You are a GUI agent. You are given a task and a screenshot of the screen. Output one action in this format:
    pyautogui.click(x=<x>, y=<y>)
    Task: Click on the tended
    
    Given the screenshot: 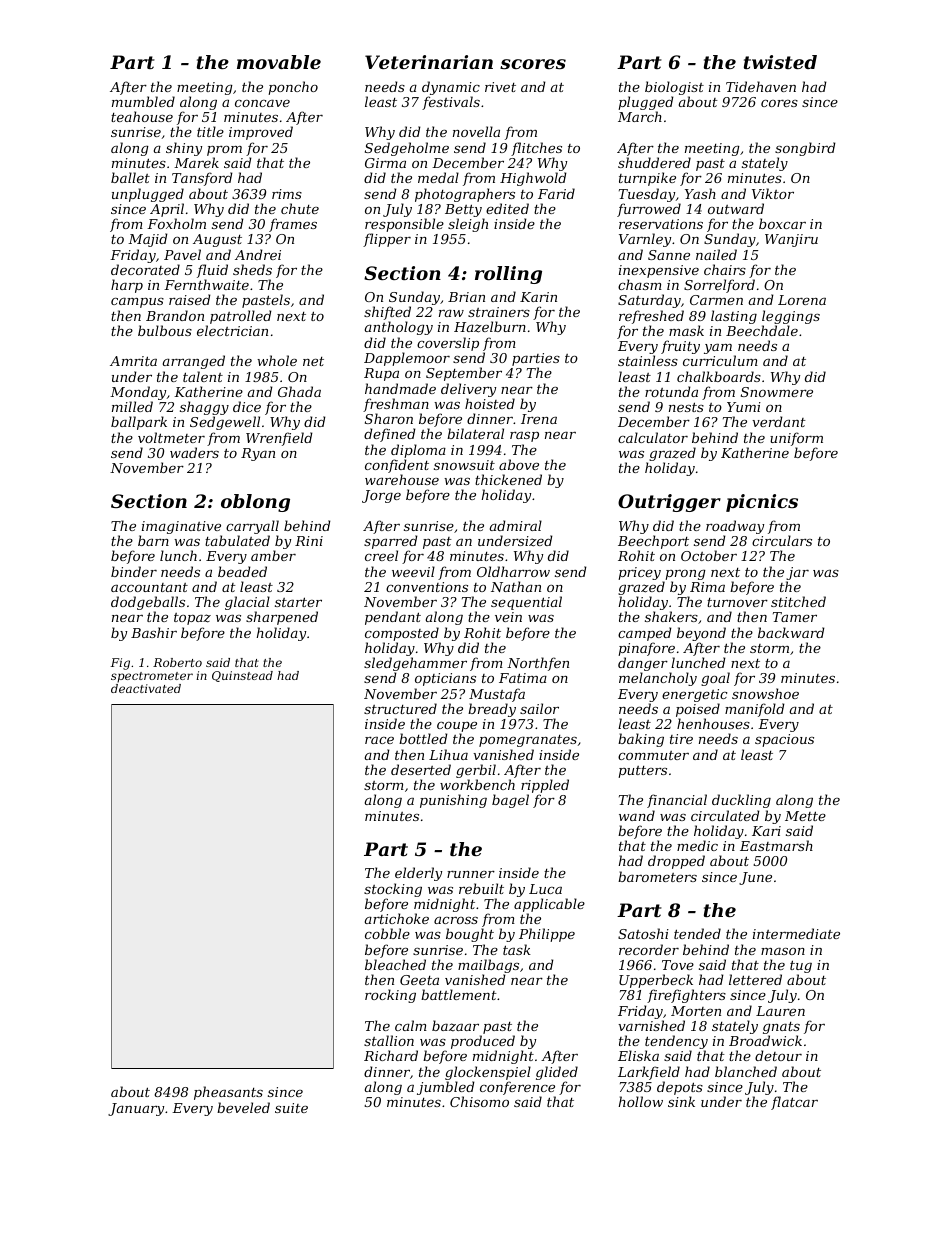 What is the action you would take?
    pyautogui.click(x=697, y=933)
